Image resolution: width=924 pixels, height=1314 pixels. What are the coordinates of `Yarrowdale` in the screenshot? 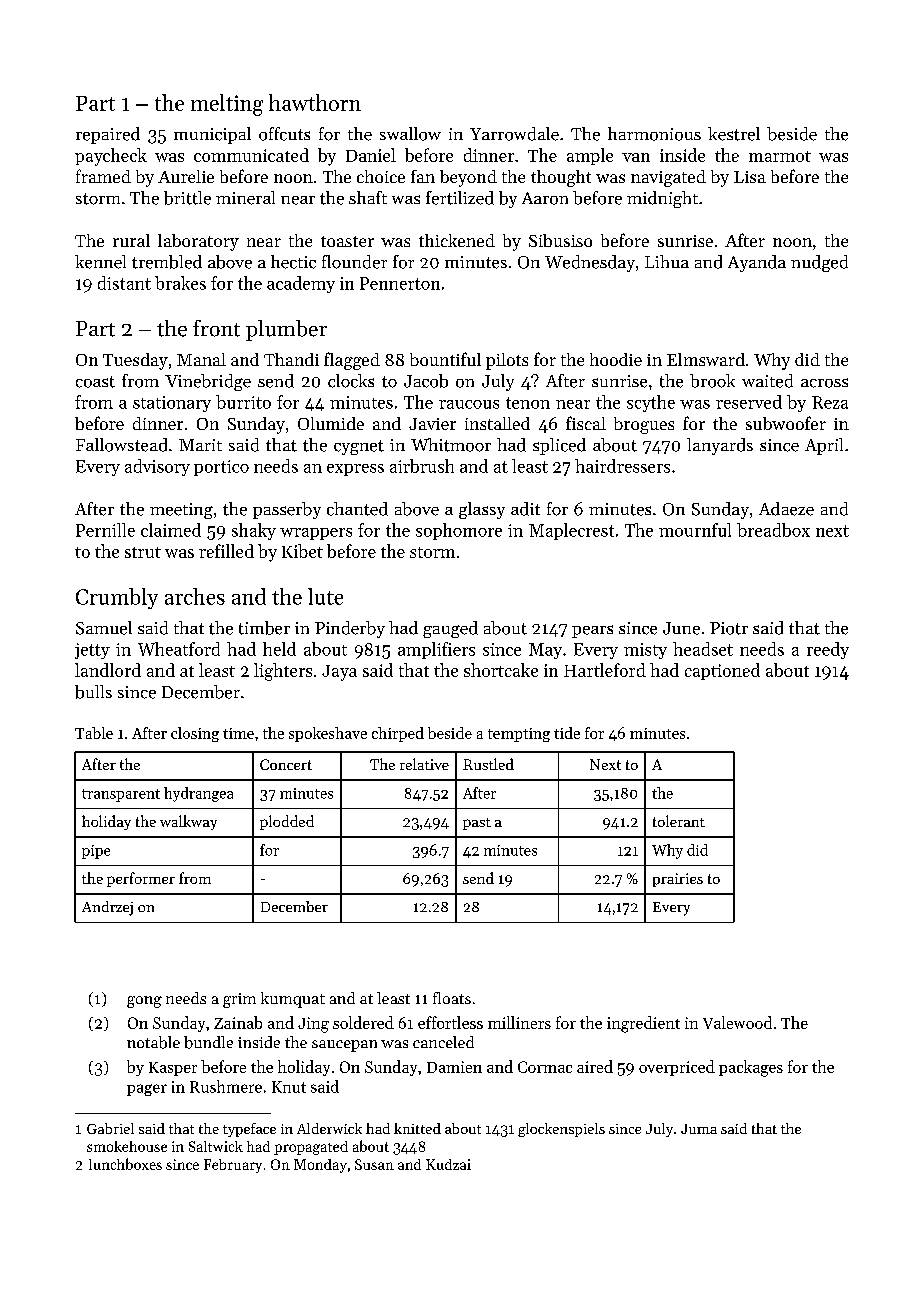 It's located at (514, 134).
